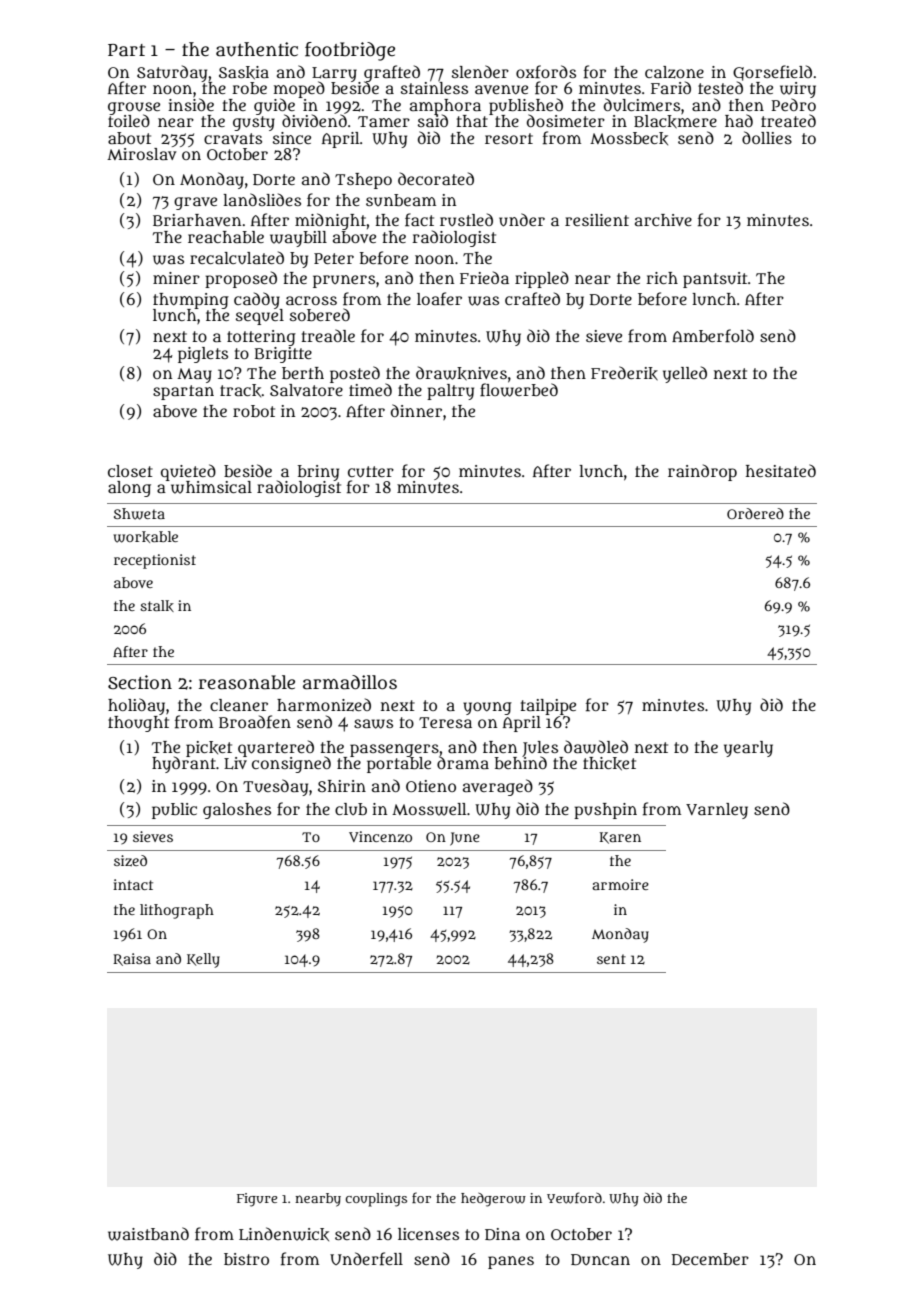 This page has width=924, height=1308. Describe the element at coordinates (434, 87) in the page. I see `stainless` at that location.
